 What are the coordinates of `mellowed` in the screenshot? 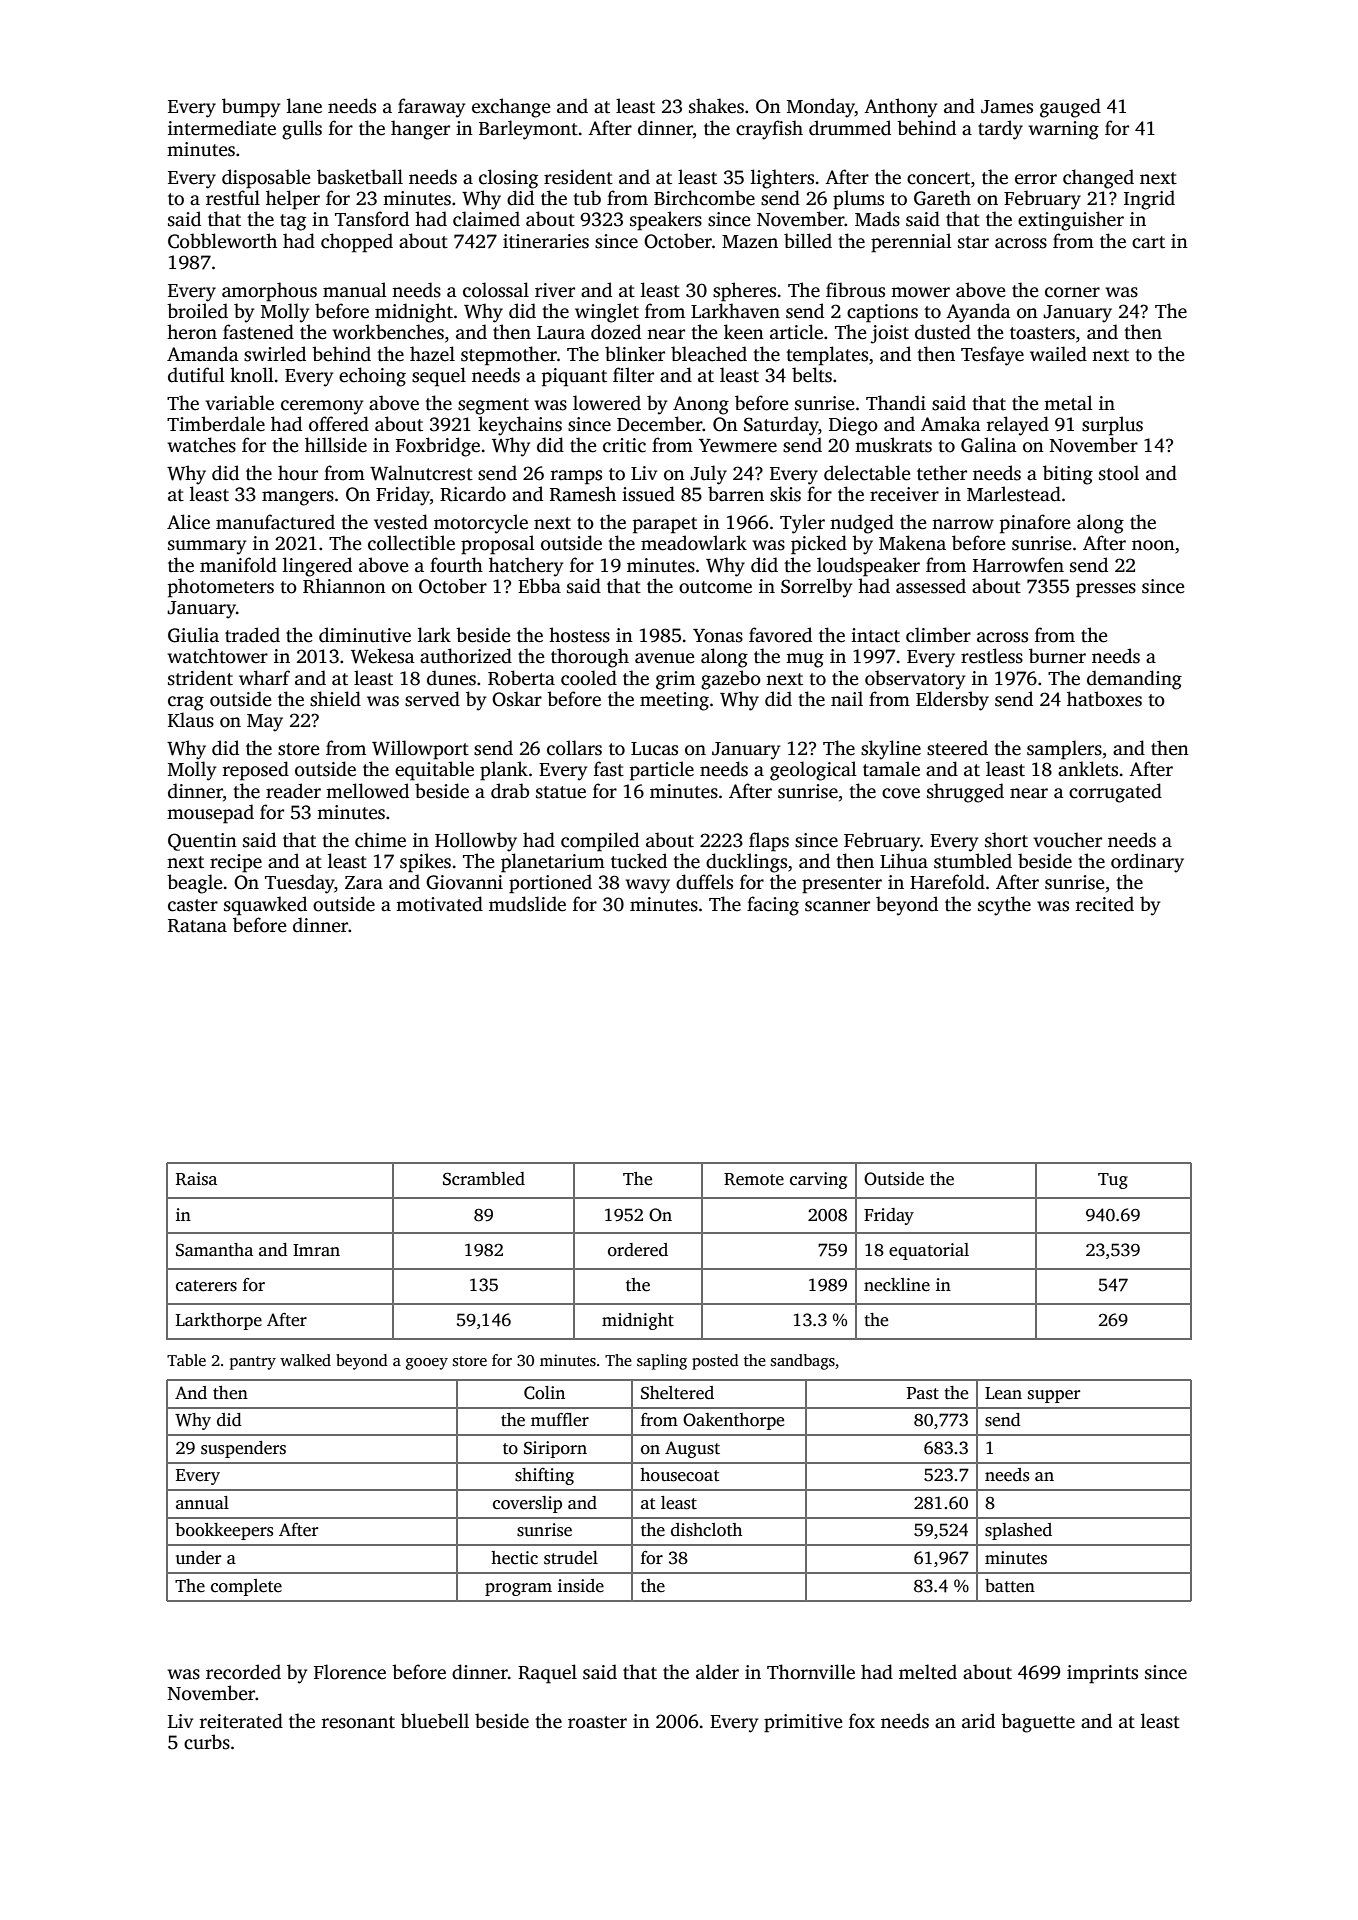 It's located at (367, 791).
